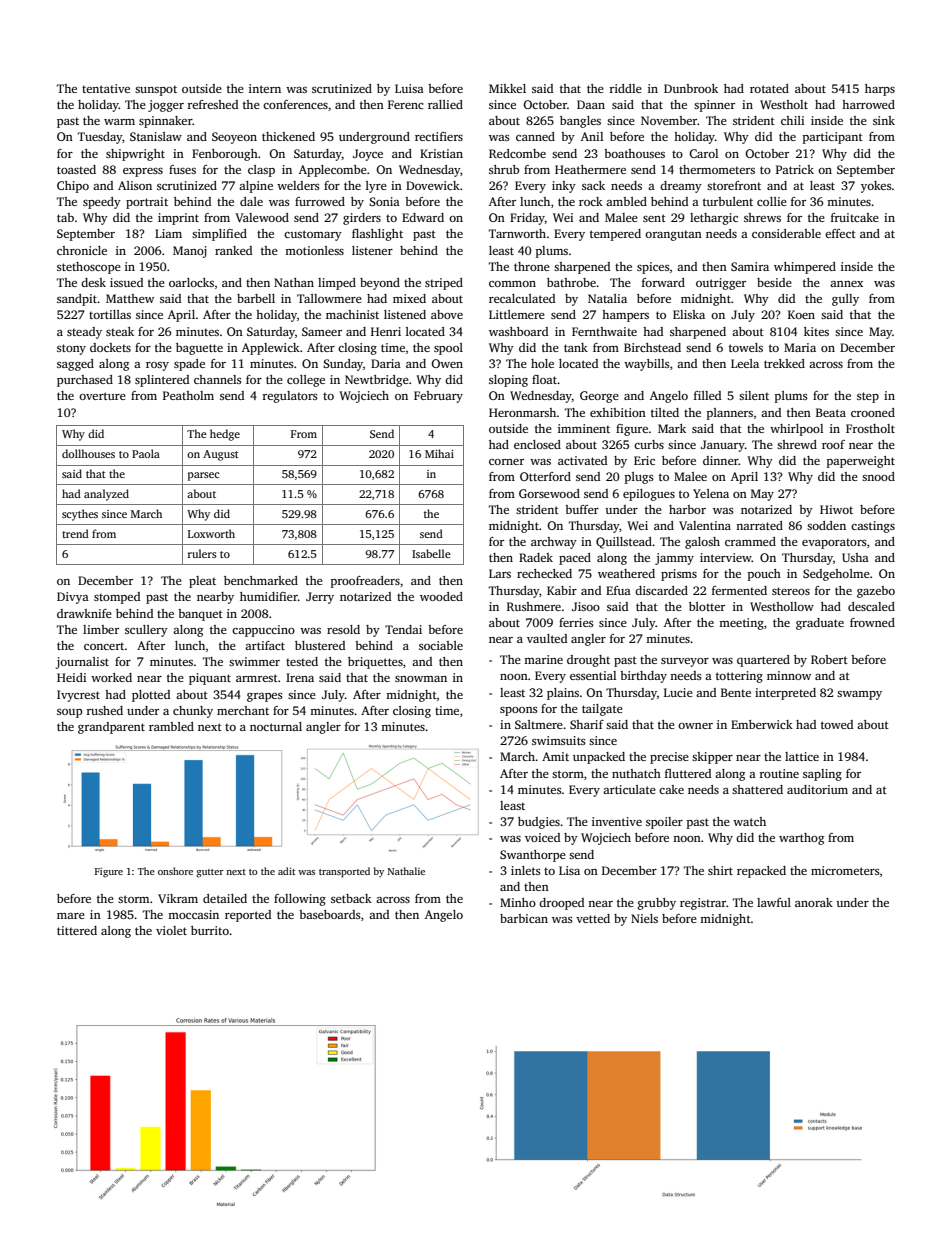 The height and width of the screenshot is (1233, 952). I want to click on grandparent, so click(111, 728).
